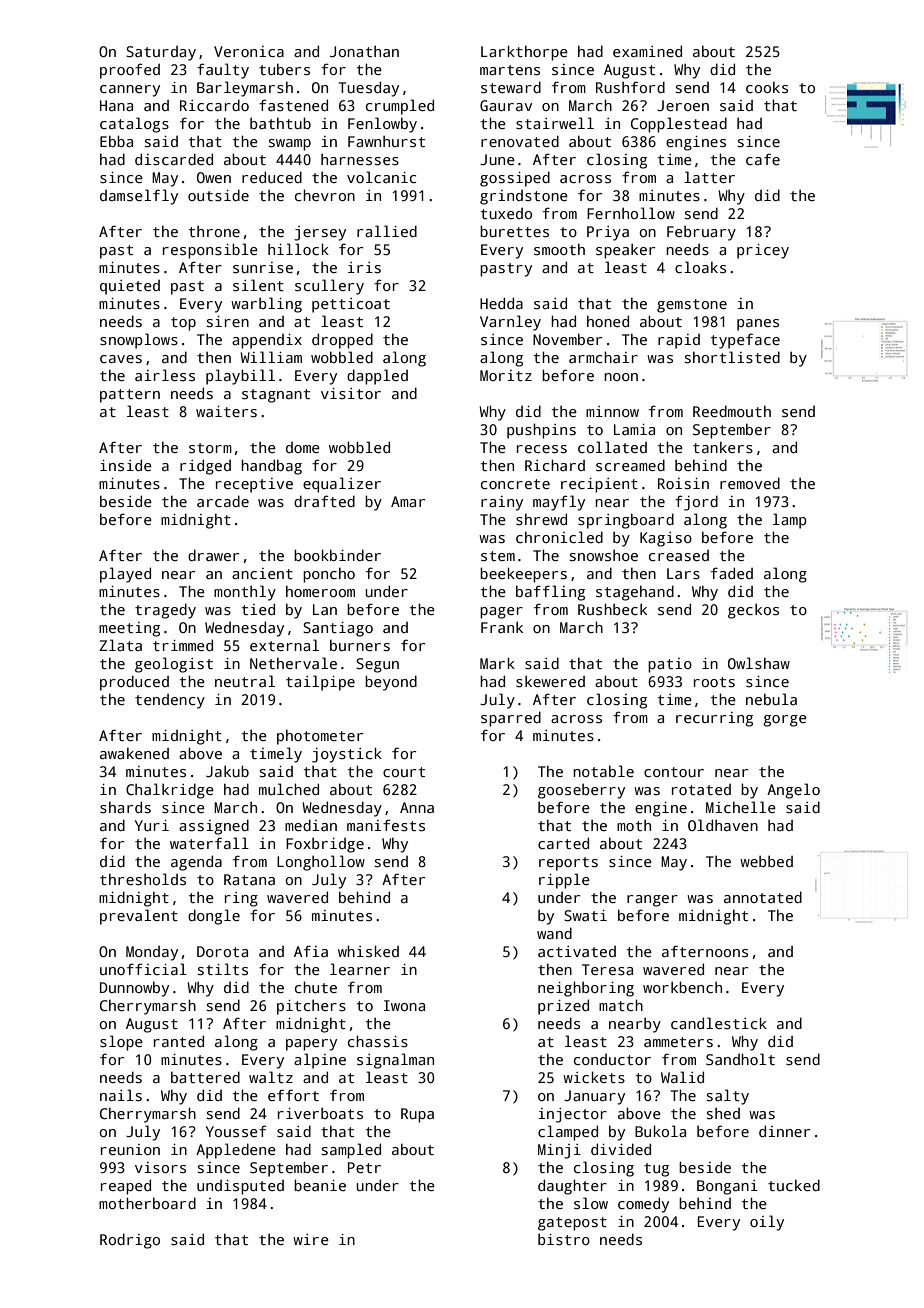  What do you see at coordinates (214, 827) in the image?
I see `assigned` at bounding box center [214, 827].
